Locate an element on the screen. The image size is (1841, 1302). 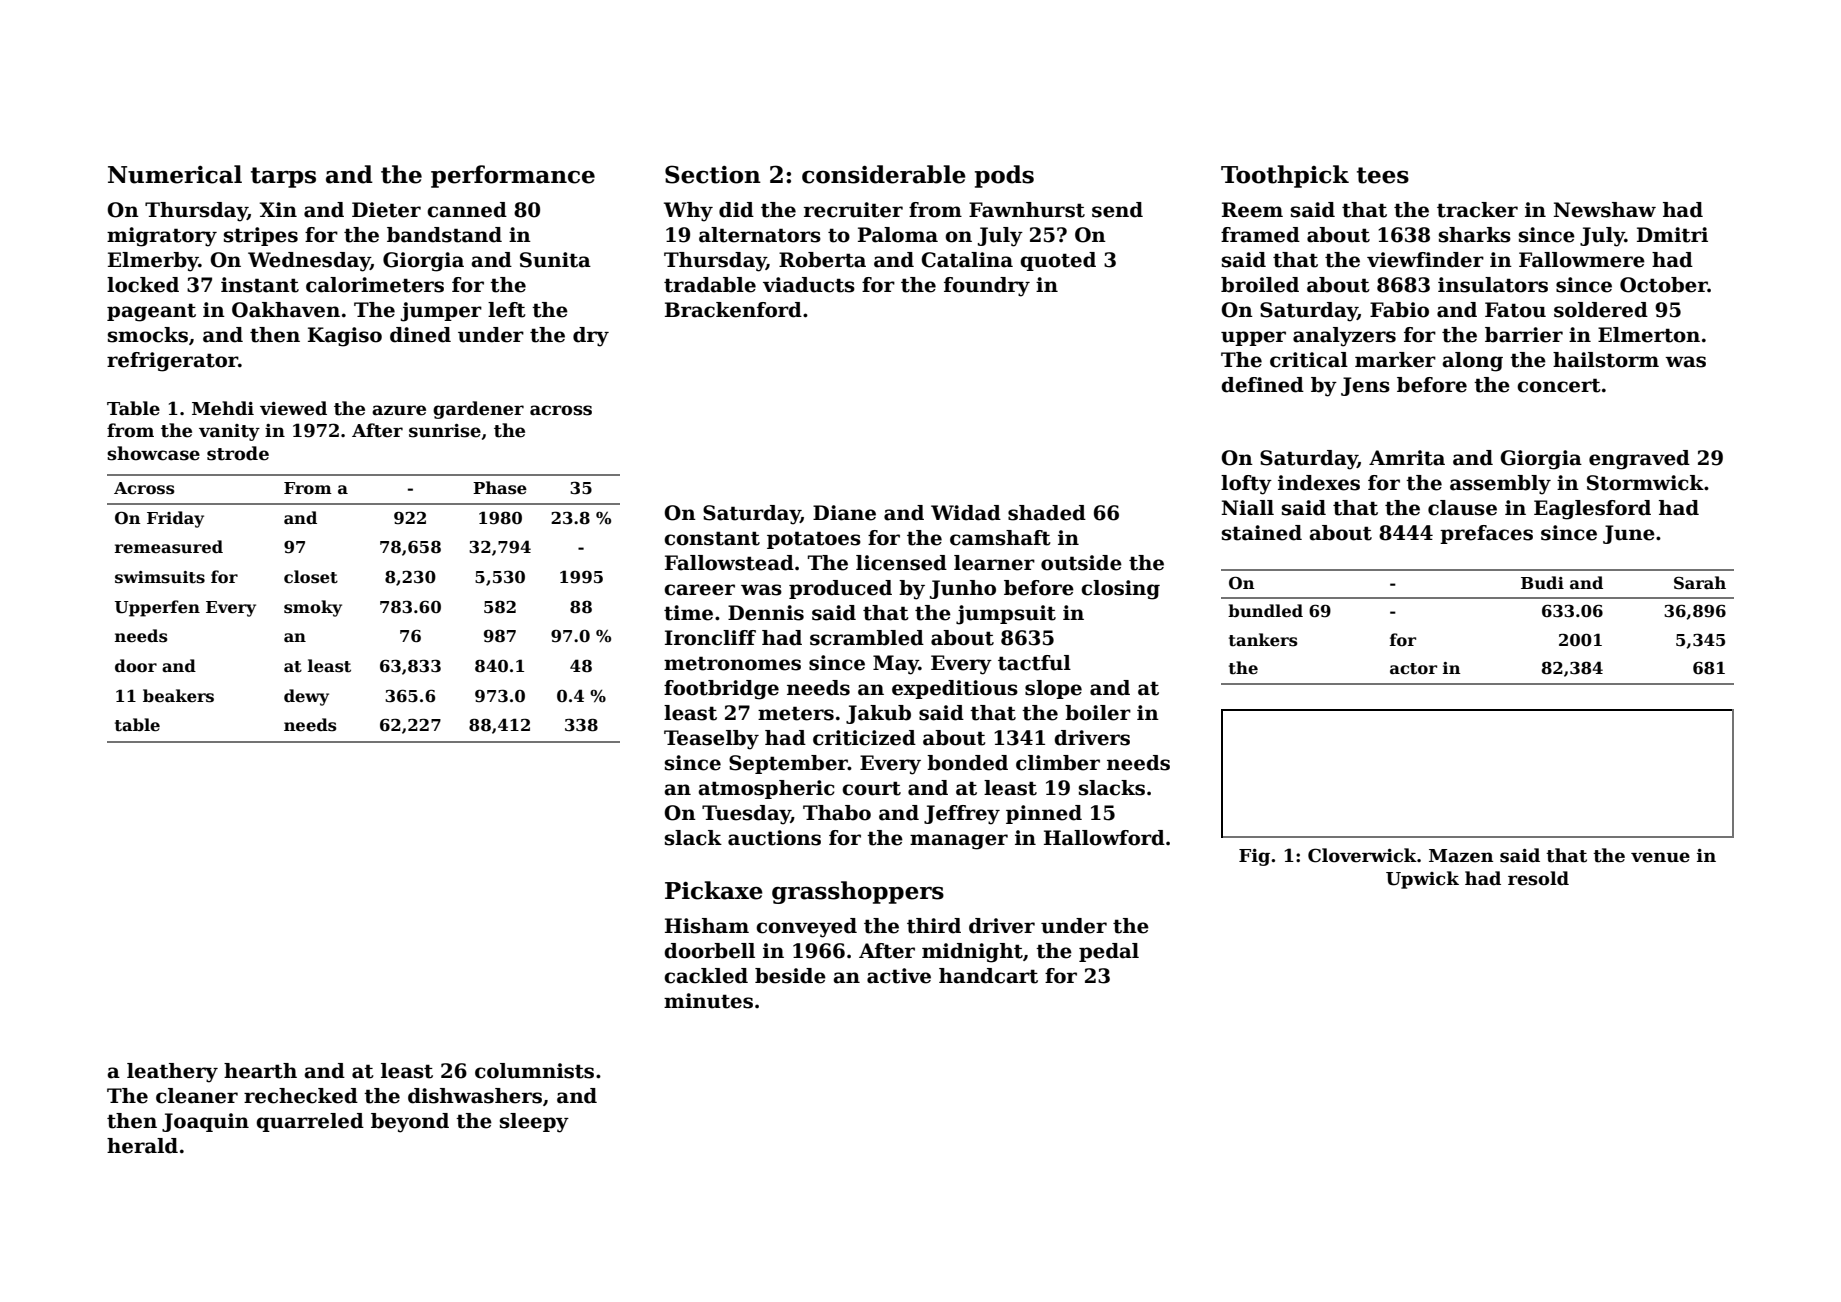
beyond is located at coordinates (410, 1123).
